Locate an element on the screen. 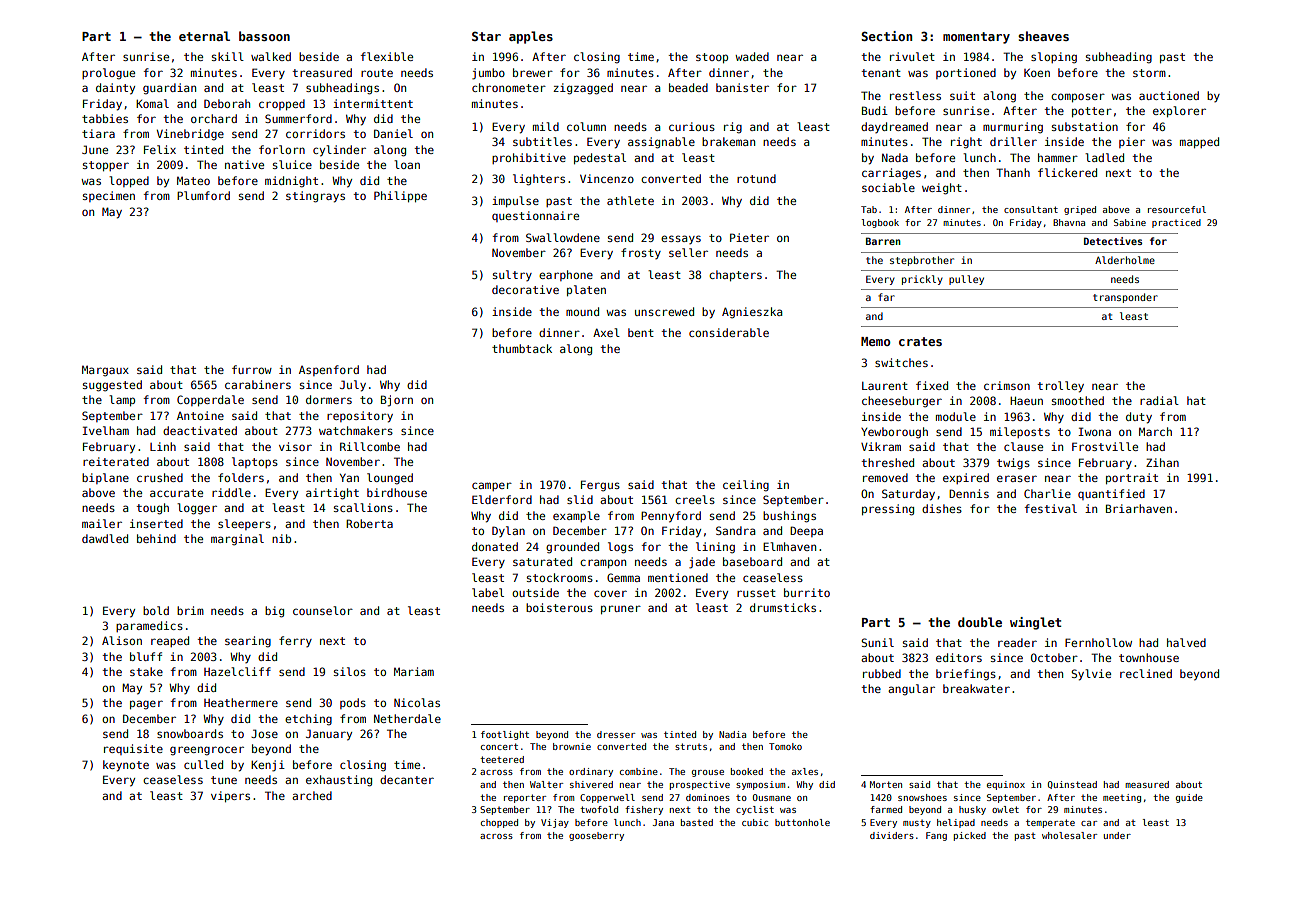 The image size is (1308, 924). ferry is located at coordinates (295, 641).
